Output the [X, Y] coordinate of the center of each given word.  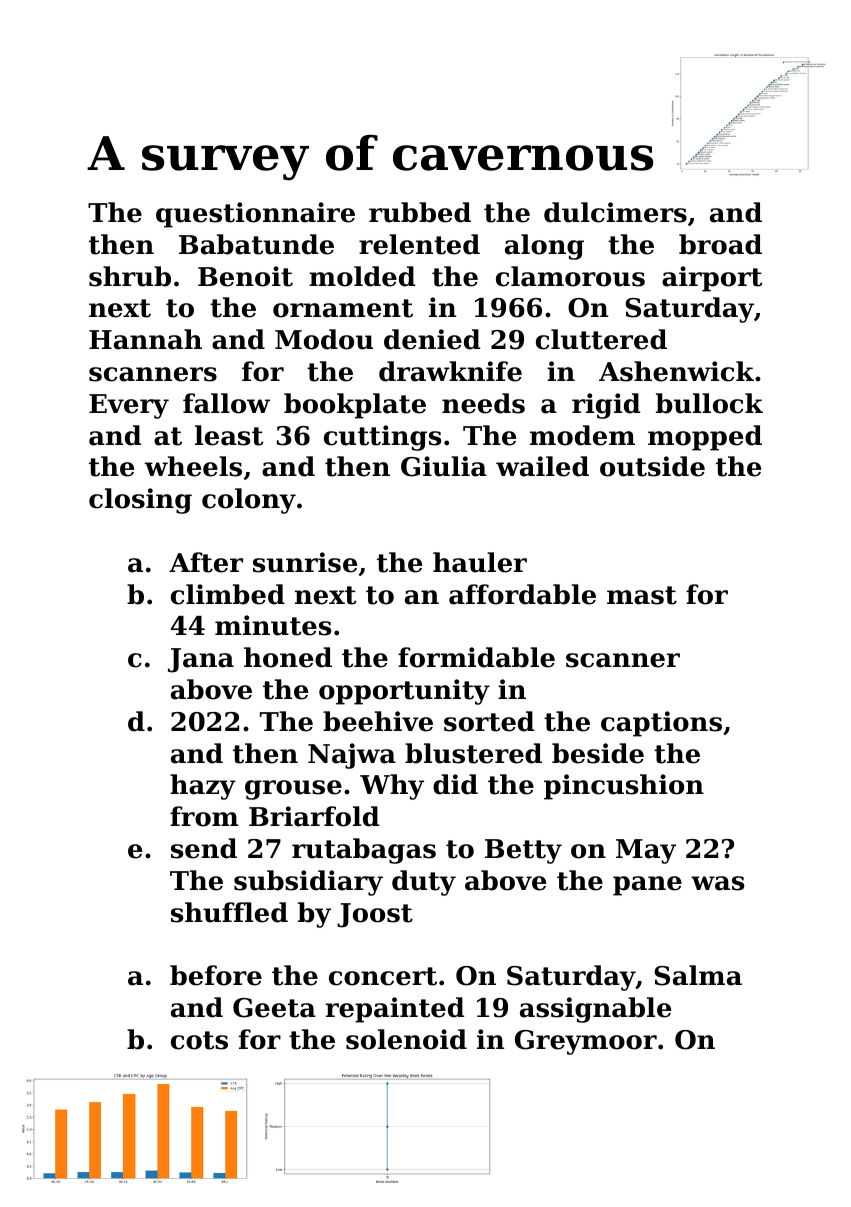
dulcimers [615, 212]
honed [288, 657]
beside [598, 753]
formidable [476, 657]
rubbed [420, 212]
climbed [228, 594]
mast [642, 595]
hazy [203, 787]
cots [199, 1040]
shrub [130, 276]
